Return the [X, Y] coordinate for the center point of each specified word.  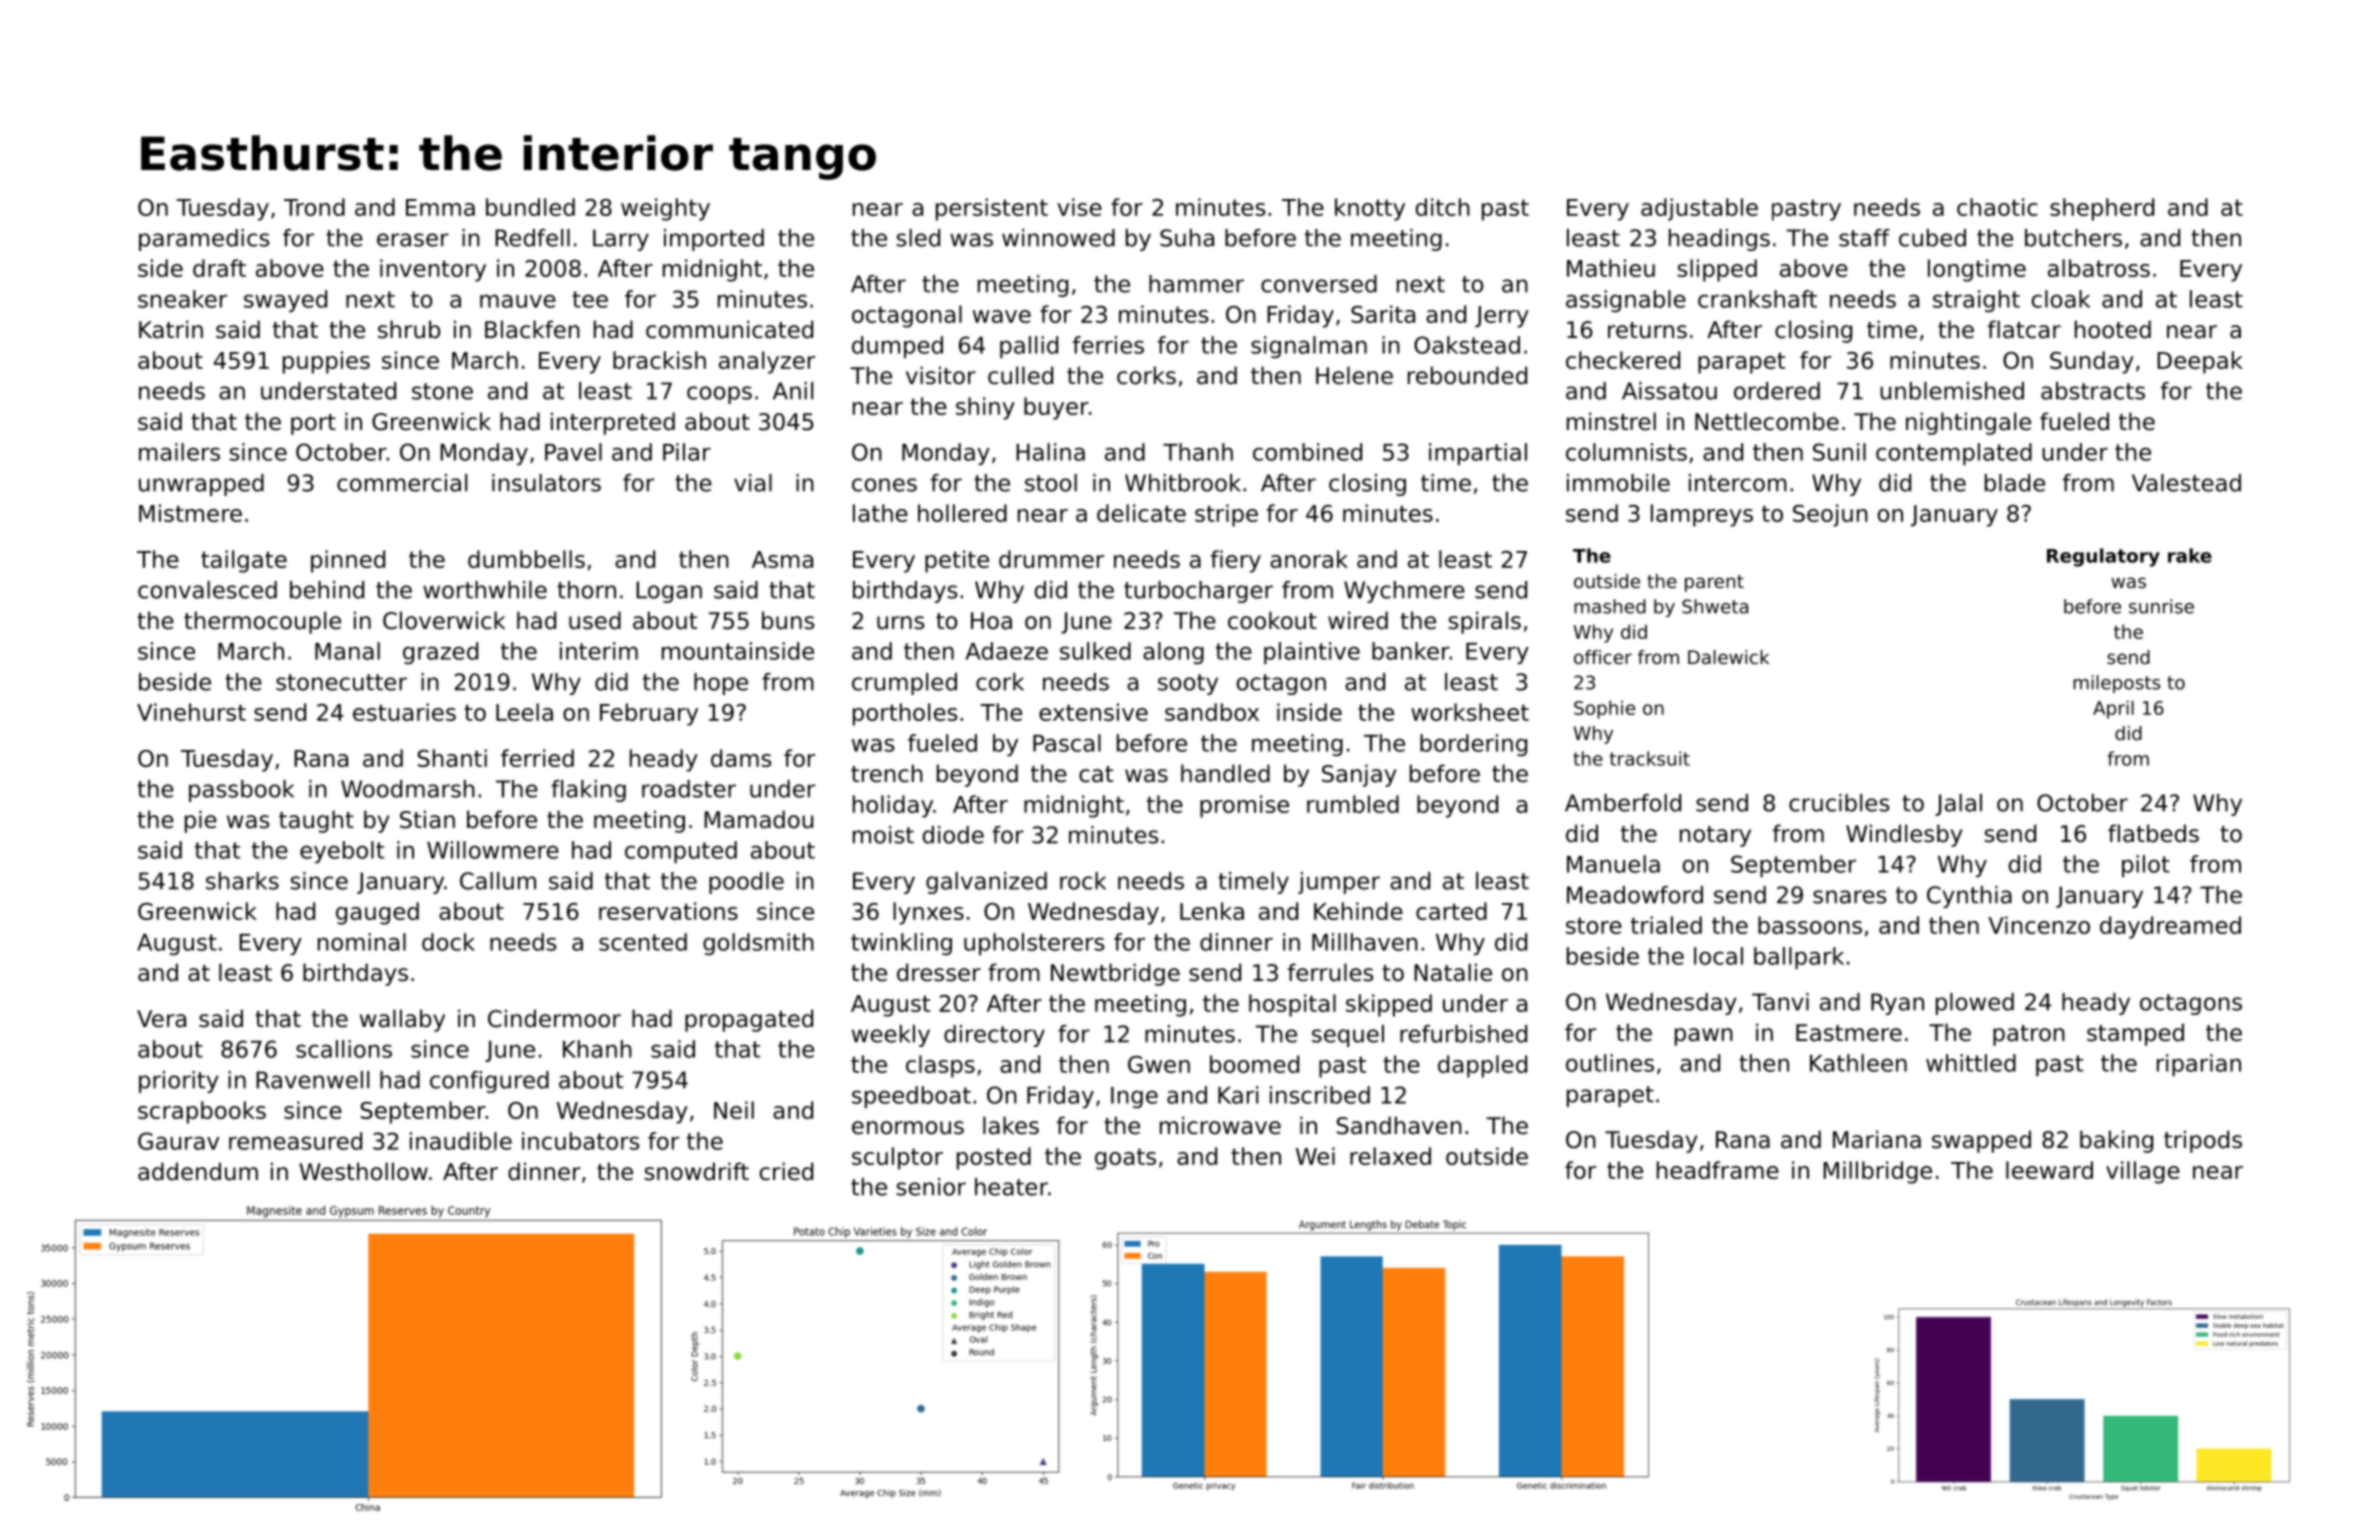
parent [1714, 583]
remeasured [295, 1141]
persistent [992, 209]
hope [721, 684]
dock [448, 942]
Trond [314, 207]
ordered [1777, 391]
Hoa [991, 621]
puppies [326, 362]
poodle [746, 883]
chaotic [1997, 207]
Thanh [1198, 452]
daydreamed [2170, 927]
